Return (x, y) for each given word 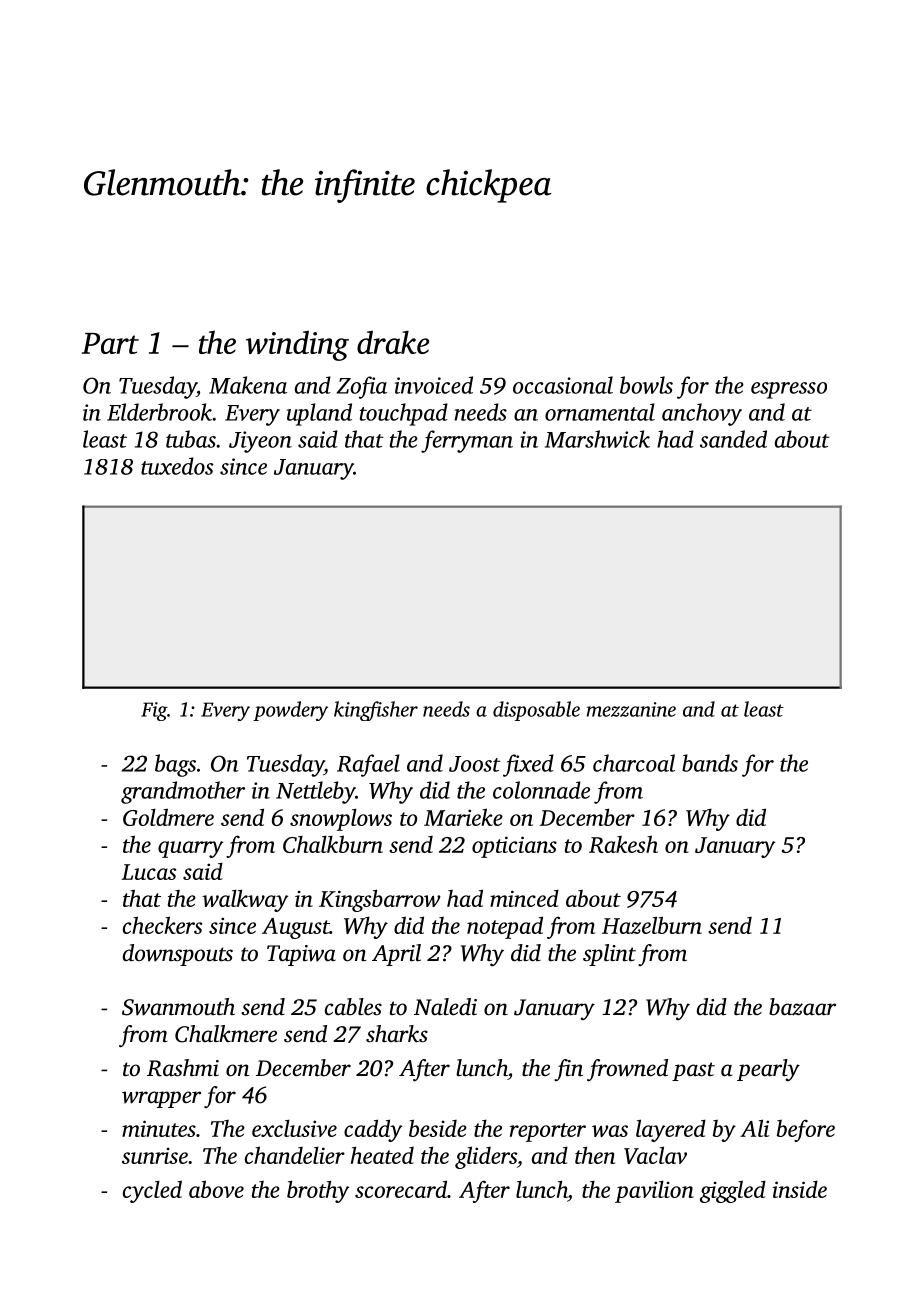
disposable (536, 711)
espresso (789, 390)
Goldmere (168, 817)
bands (710, 763)
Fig (154, 711)
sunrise (155, 1155)
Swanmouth (178, 1007)
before (806, 1131)
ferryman (467, 441)
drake (393, 342)
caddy (373, 1130)
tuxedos (177, 466)
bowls (646, 385)
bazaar (802, 1007)
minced (524, 898)
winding (297, 345)
